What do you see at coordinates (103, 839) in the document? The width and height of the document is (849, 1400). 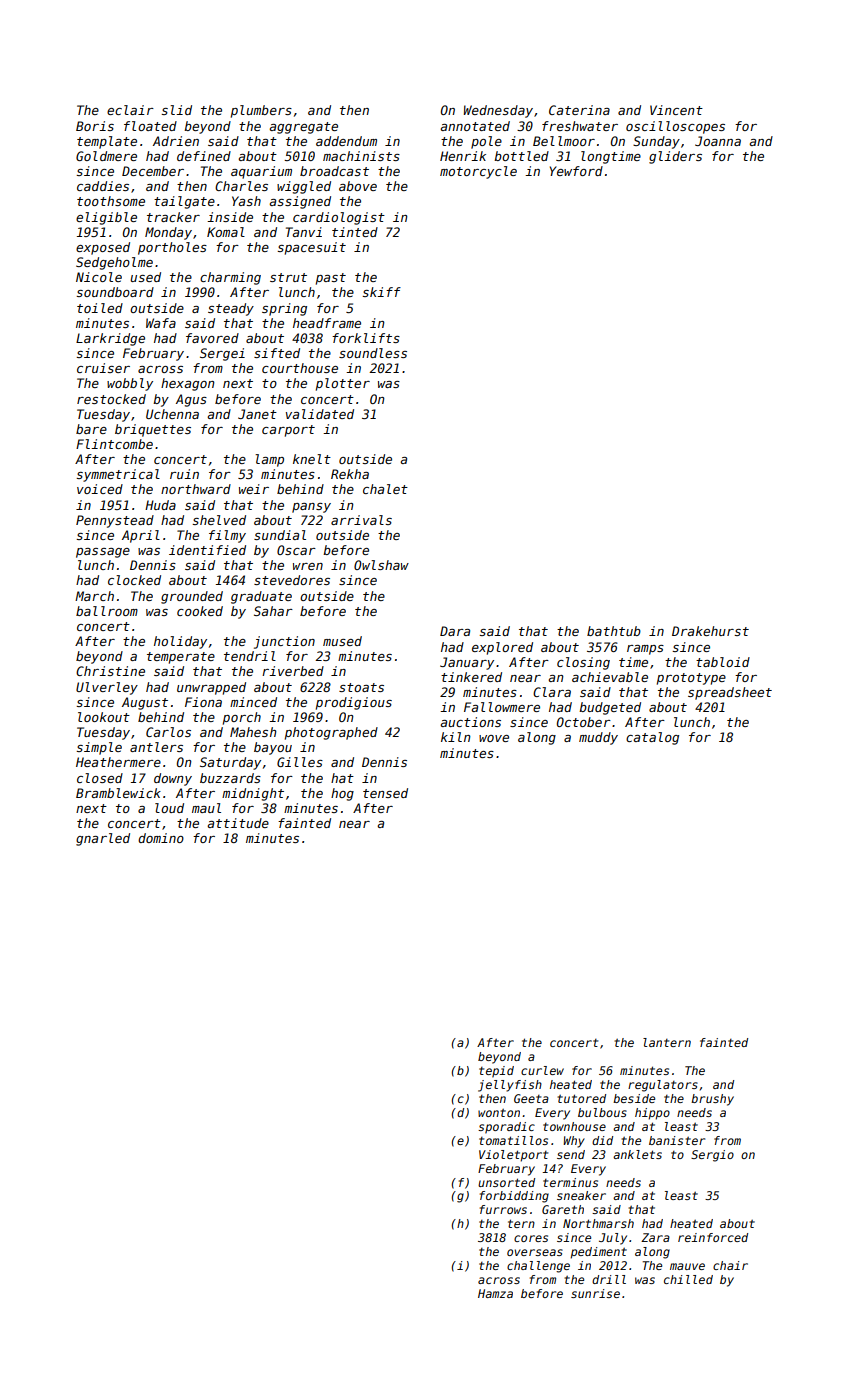 I see `gnarled` at bounding box center [103, 839].
